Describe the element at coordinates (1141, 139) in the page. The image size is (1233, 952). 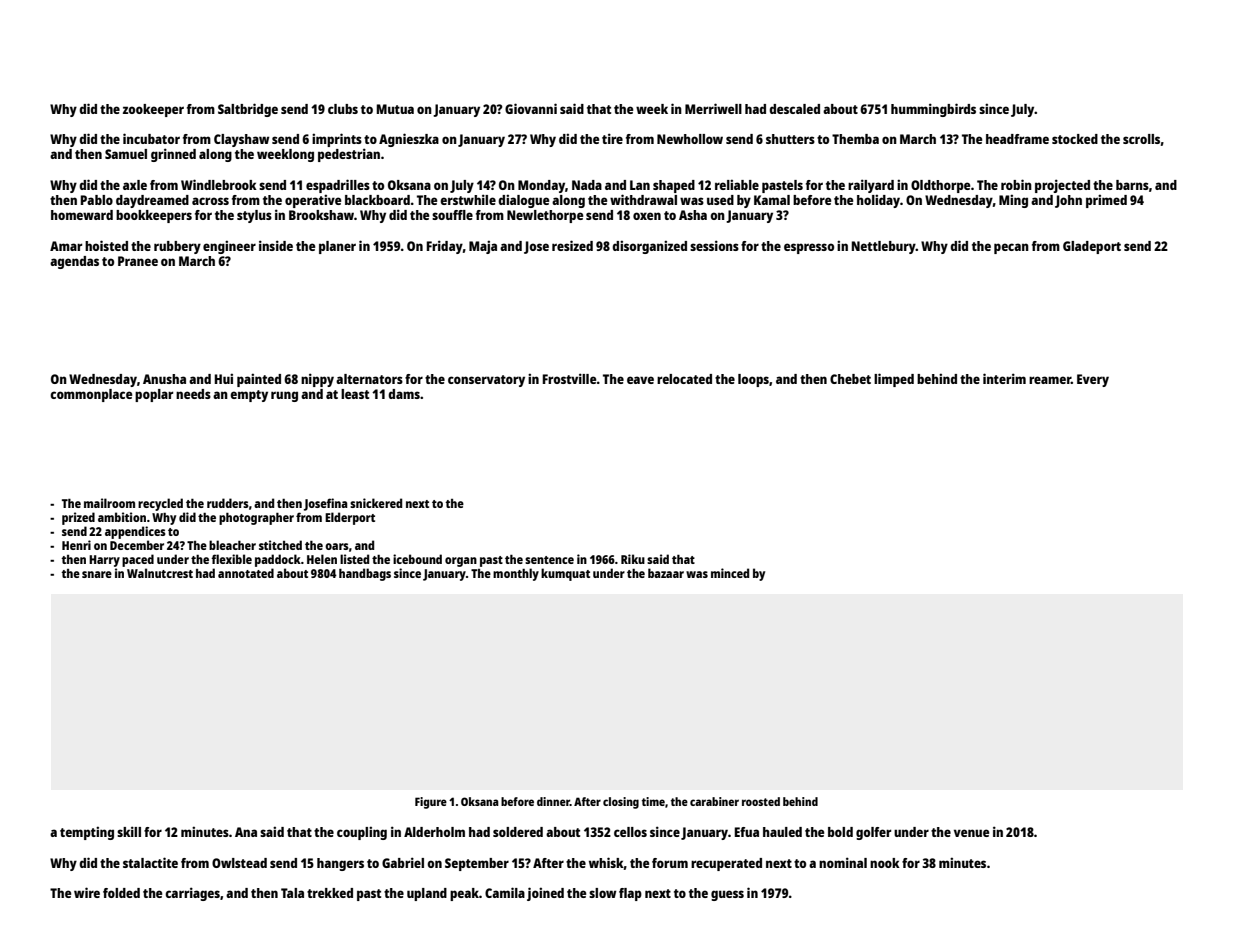
I see `scrolls` at that location.
